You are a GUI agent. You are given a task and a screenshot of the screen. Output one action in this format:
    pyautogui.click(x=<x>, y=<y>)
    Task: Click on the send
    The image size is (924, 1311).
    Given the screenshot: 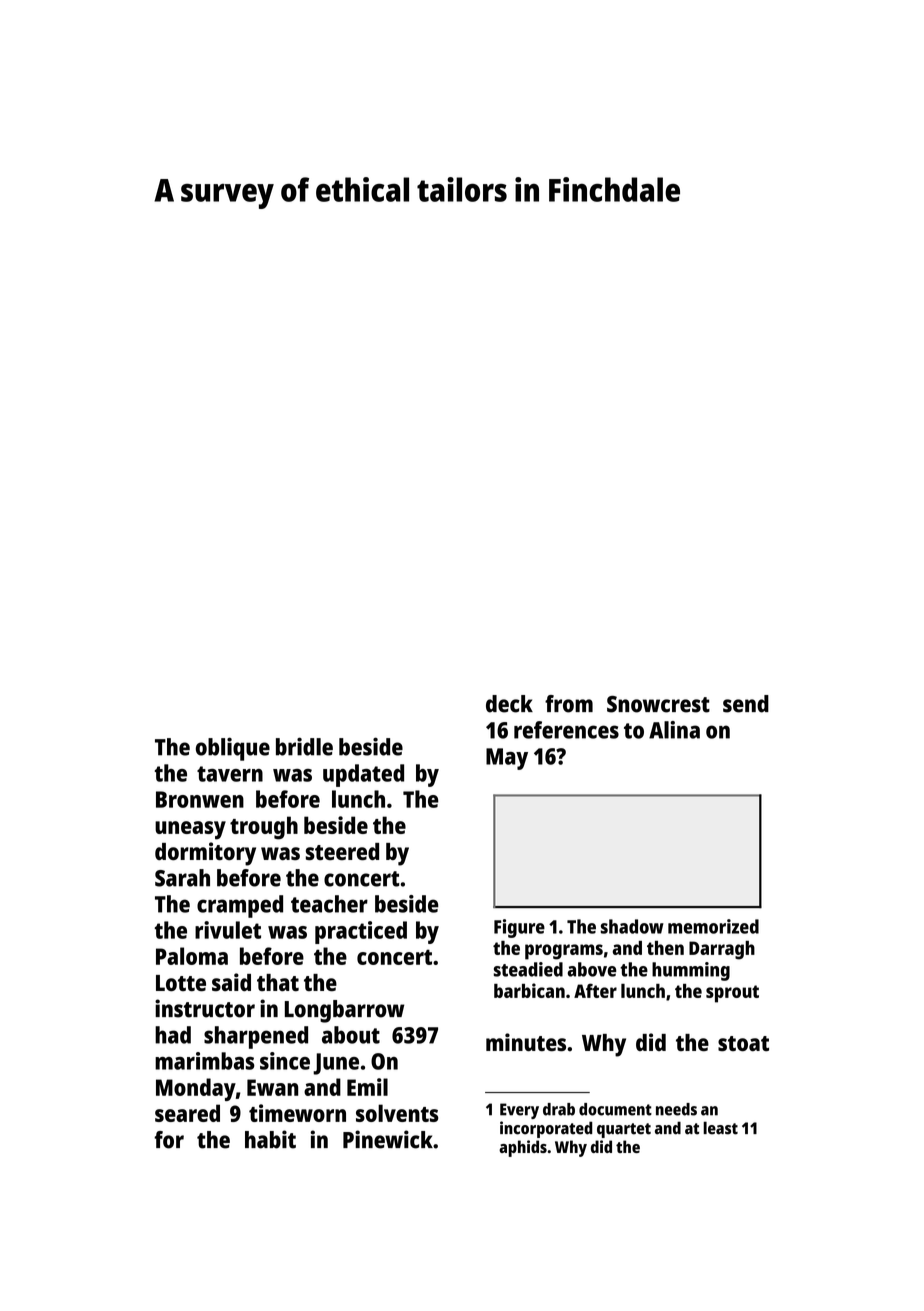 What is the action you would take?
    pyautogui.click(x=746, y=704)
